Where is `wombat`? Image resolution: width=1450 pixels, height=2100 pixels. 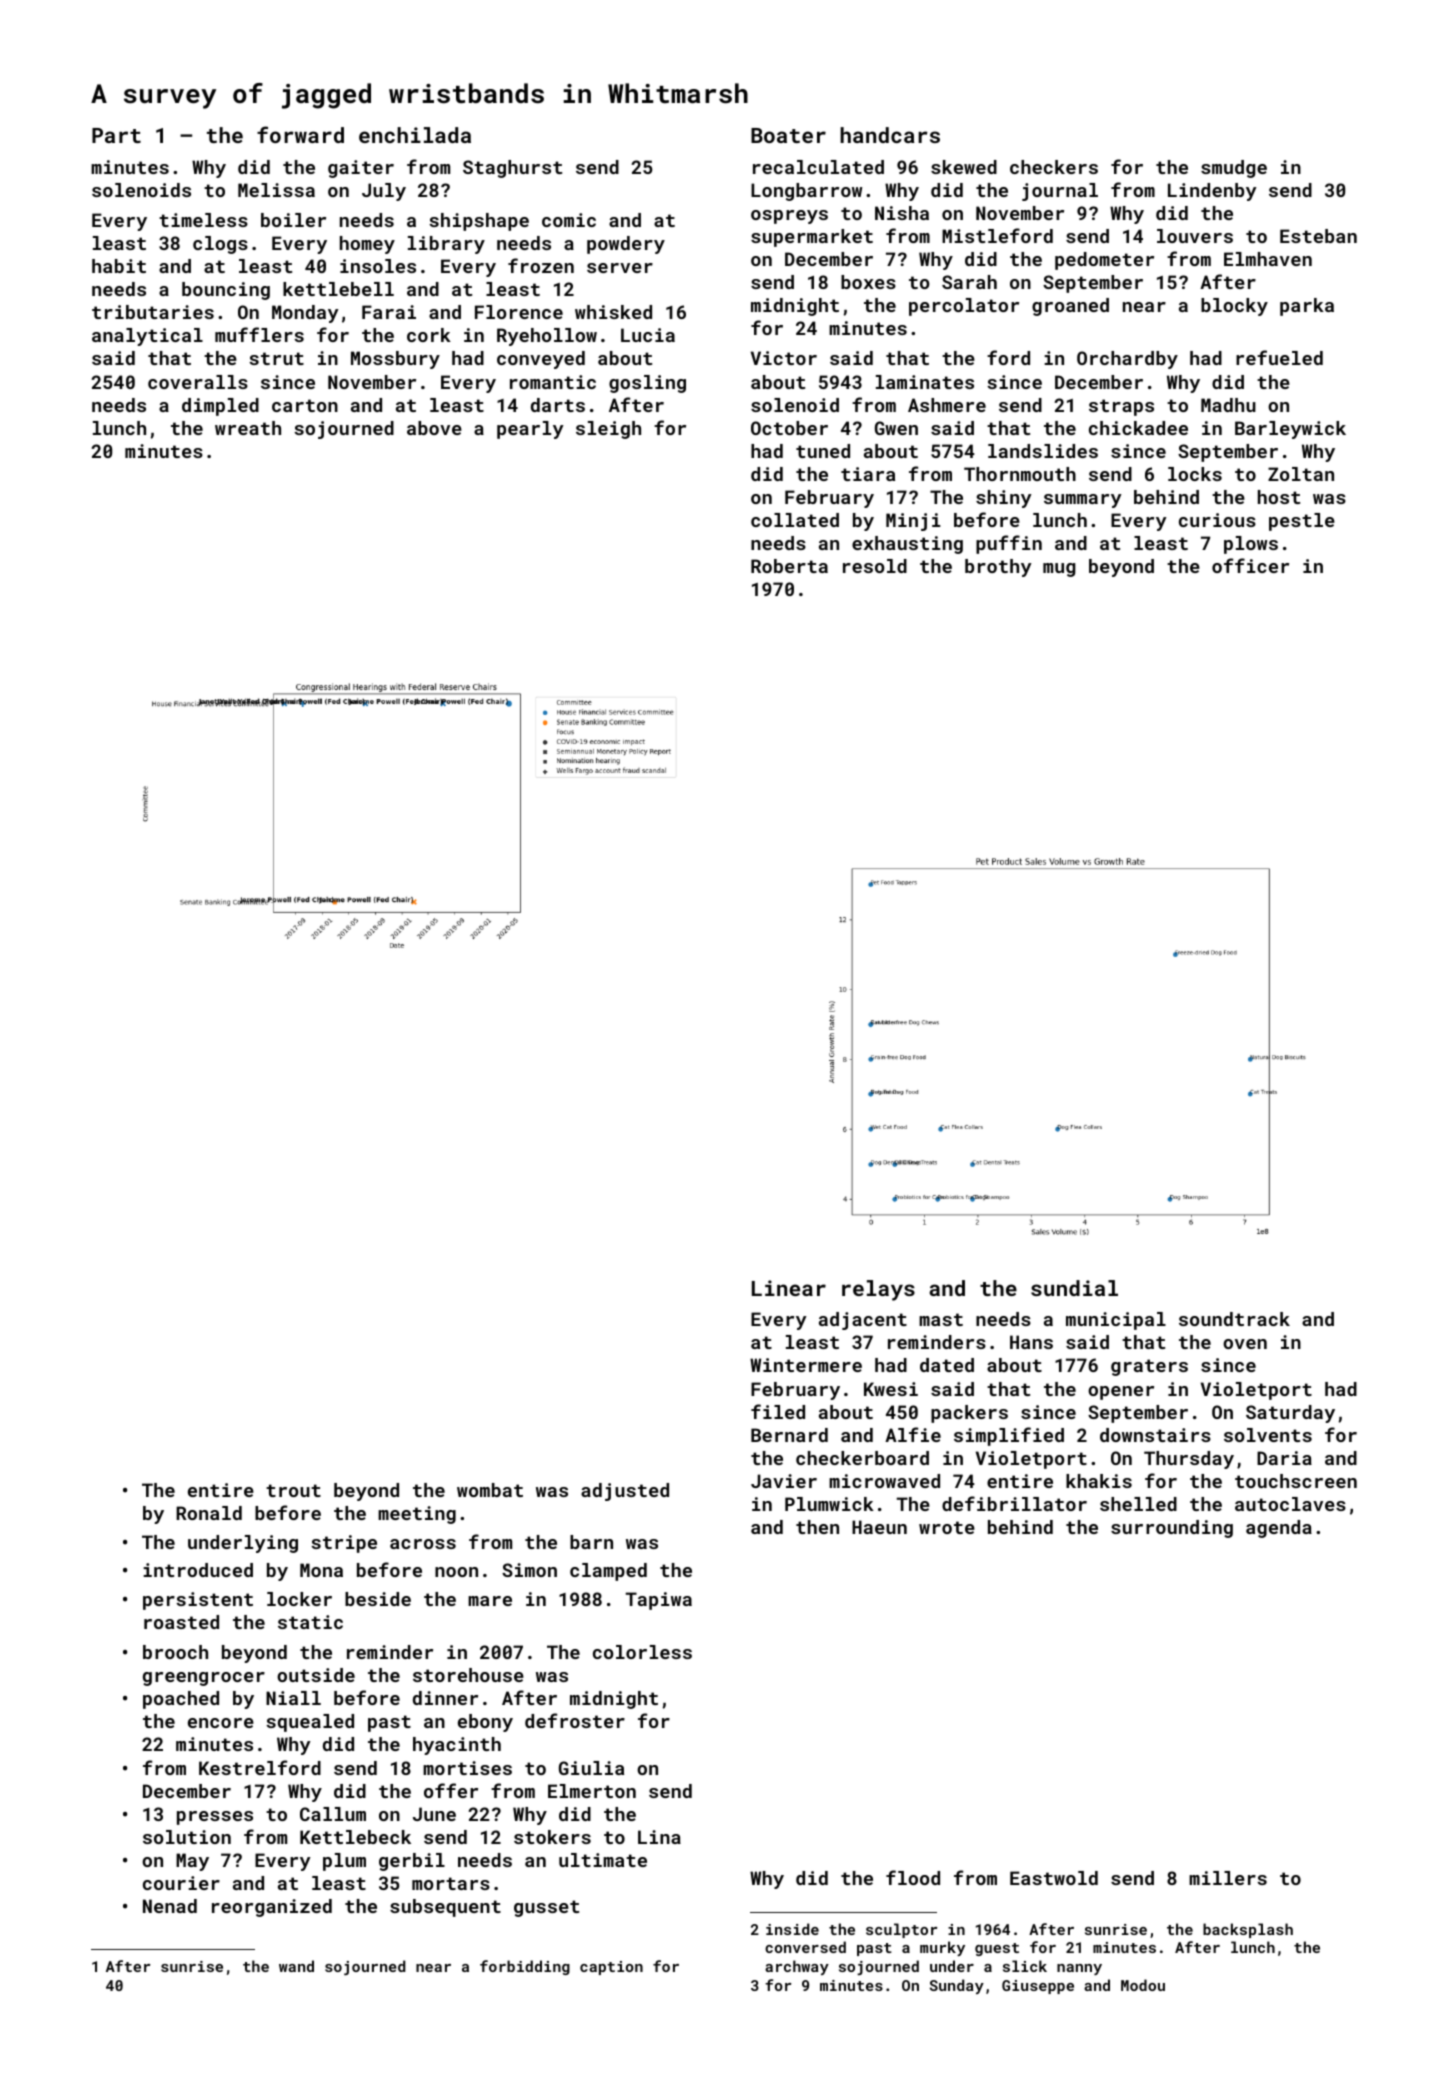
wombat is located at coordinates (490, 1490).
